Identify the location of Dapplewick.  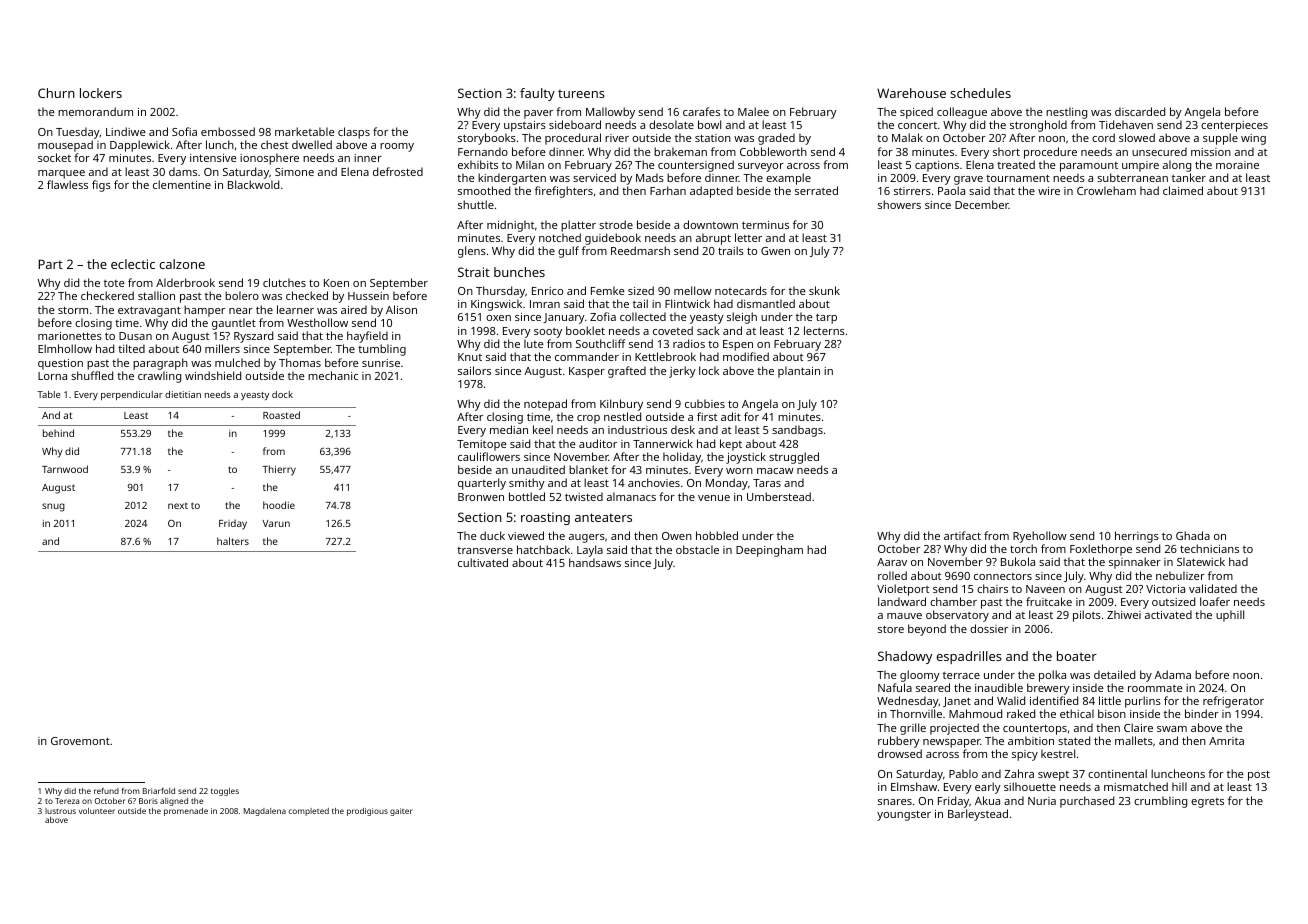
(140, 146).
